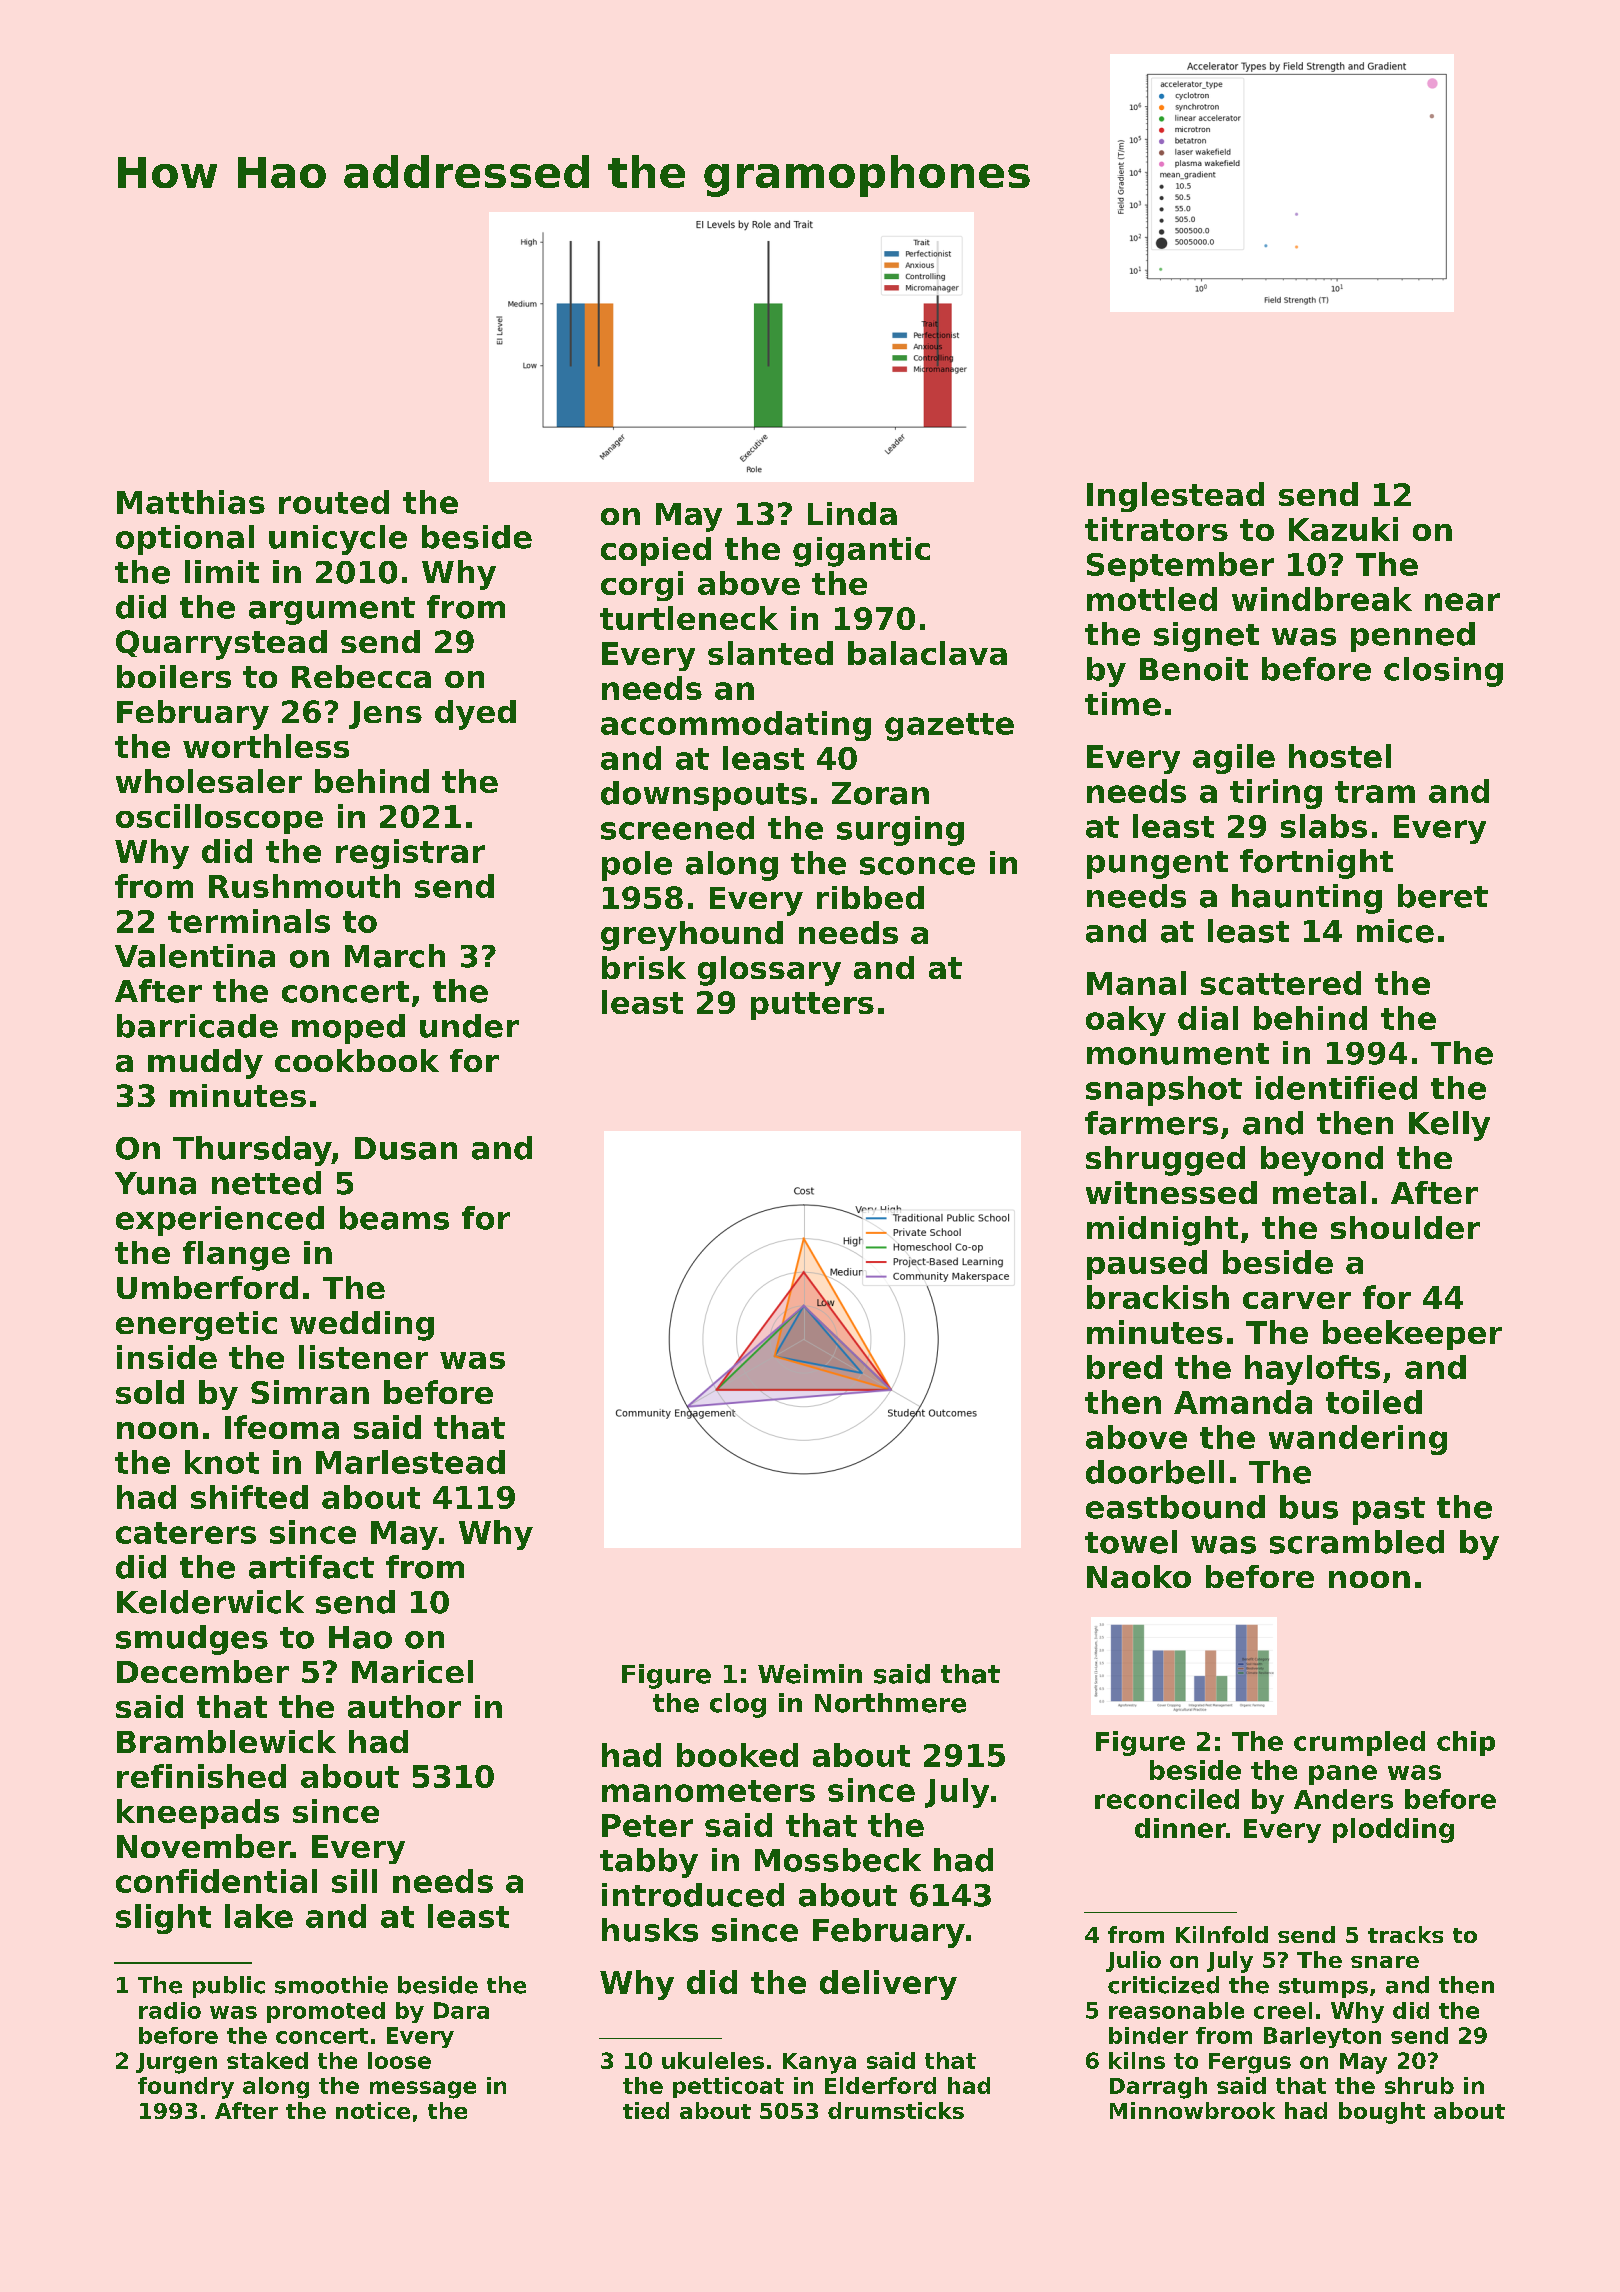  What do you see at coordinates (219, 819) in the screenshot?
I see `oscilloscope` at bounding box center [219, 819].
